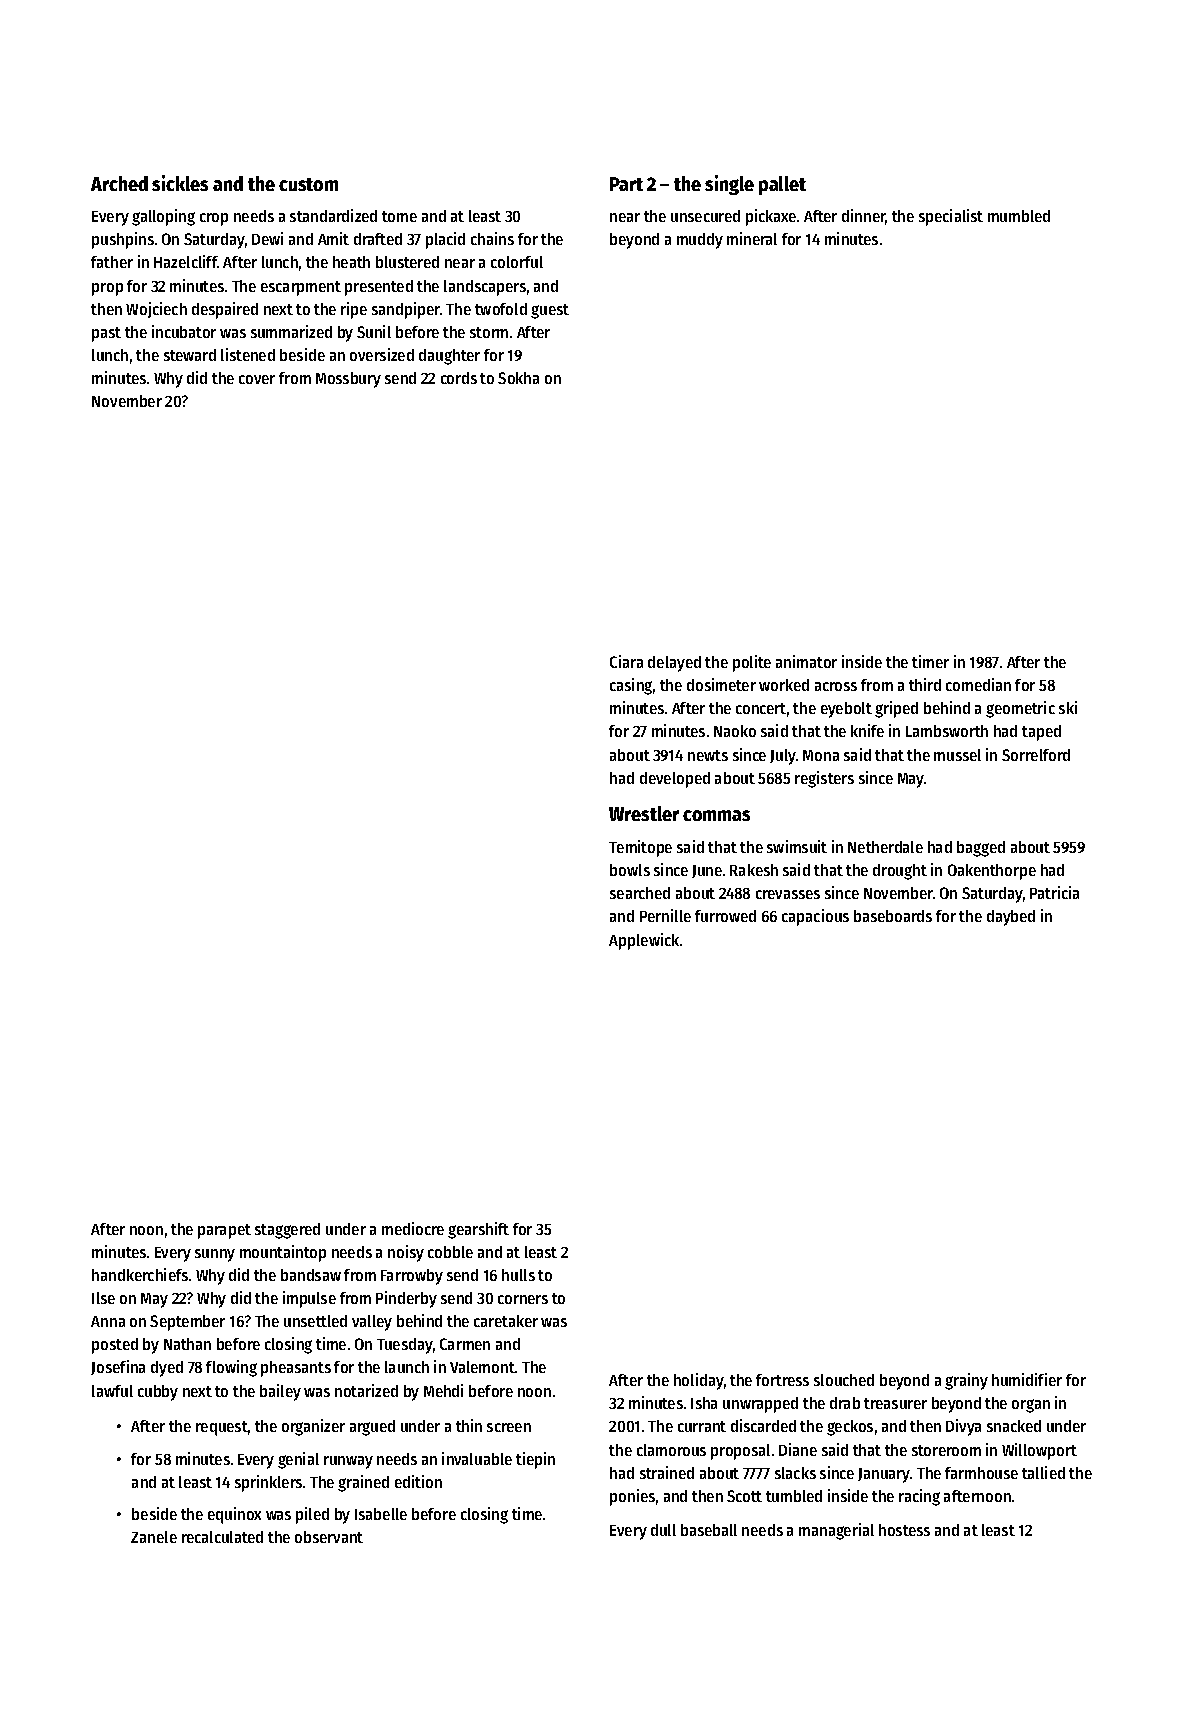 The image size is (1188, 1721). What do you see at coordinates (186, 261) in the document?
I see `Hazelcliff` at bounding box center [186, 261].
